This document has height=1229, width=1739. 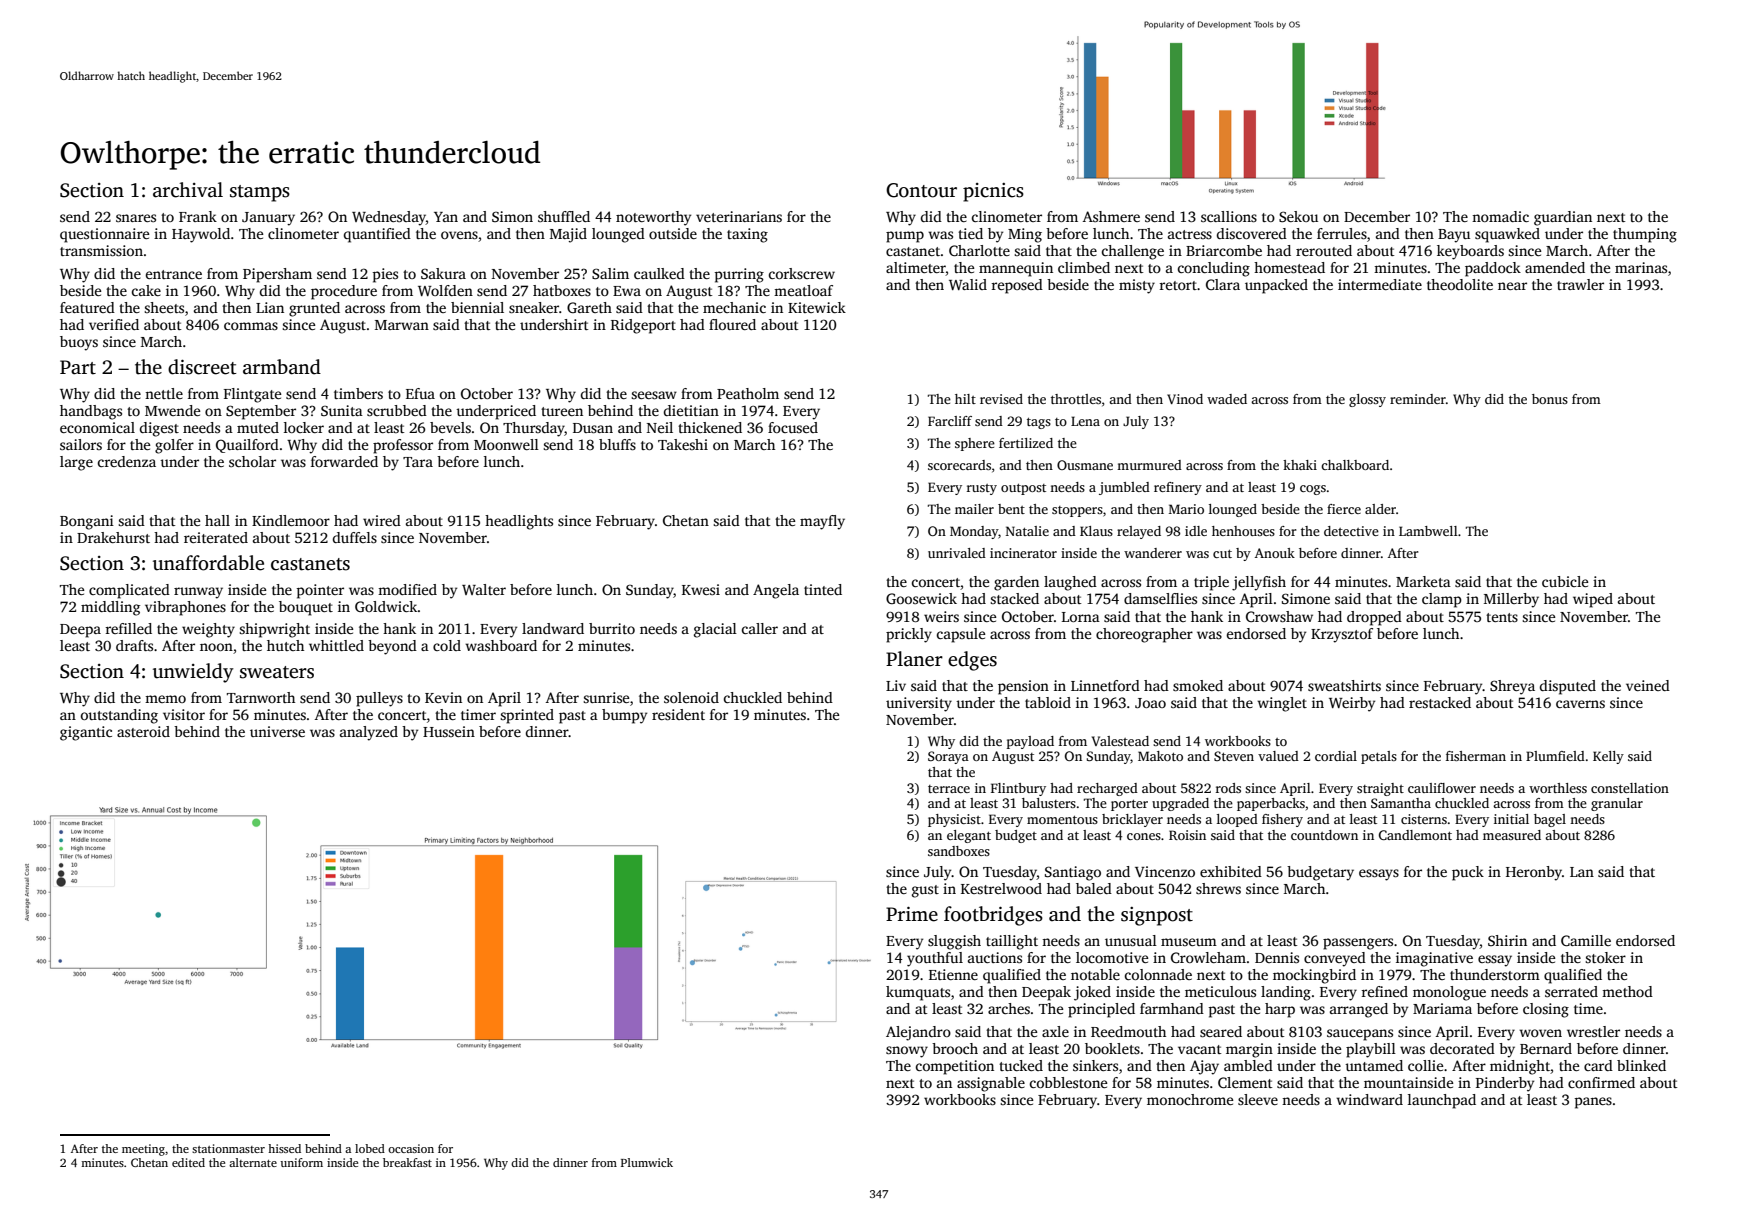 What do you see at coordinates (1073, 873) in the document?
I see `Santiago` at bounding box center [1073, 873].
